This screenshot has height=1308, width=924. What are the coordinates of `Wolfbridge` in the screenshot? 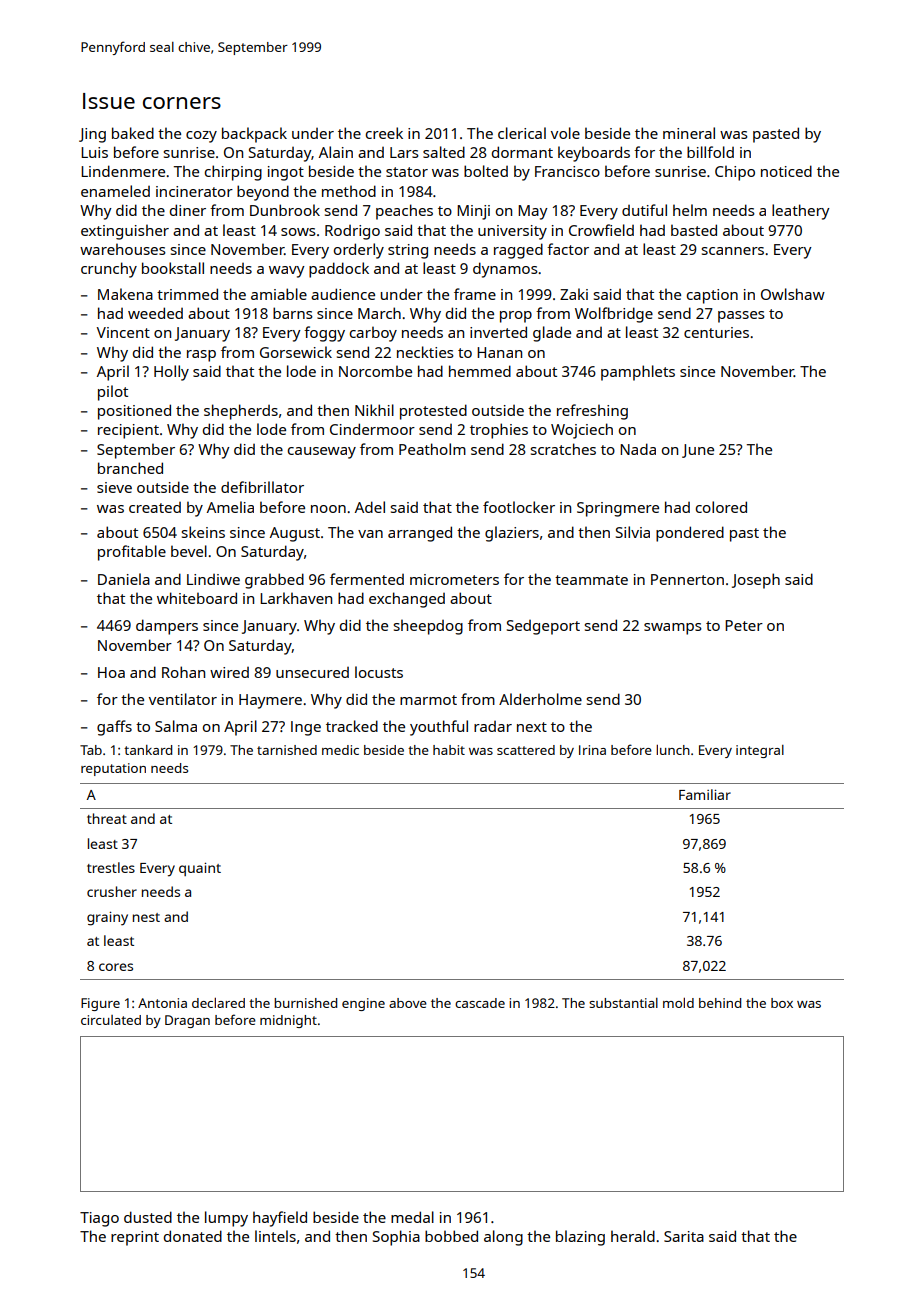 It's located at (614, 315).
